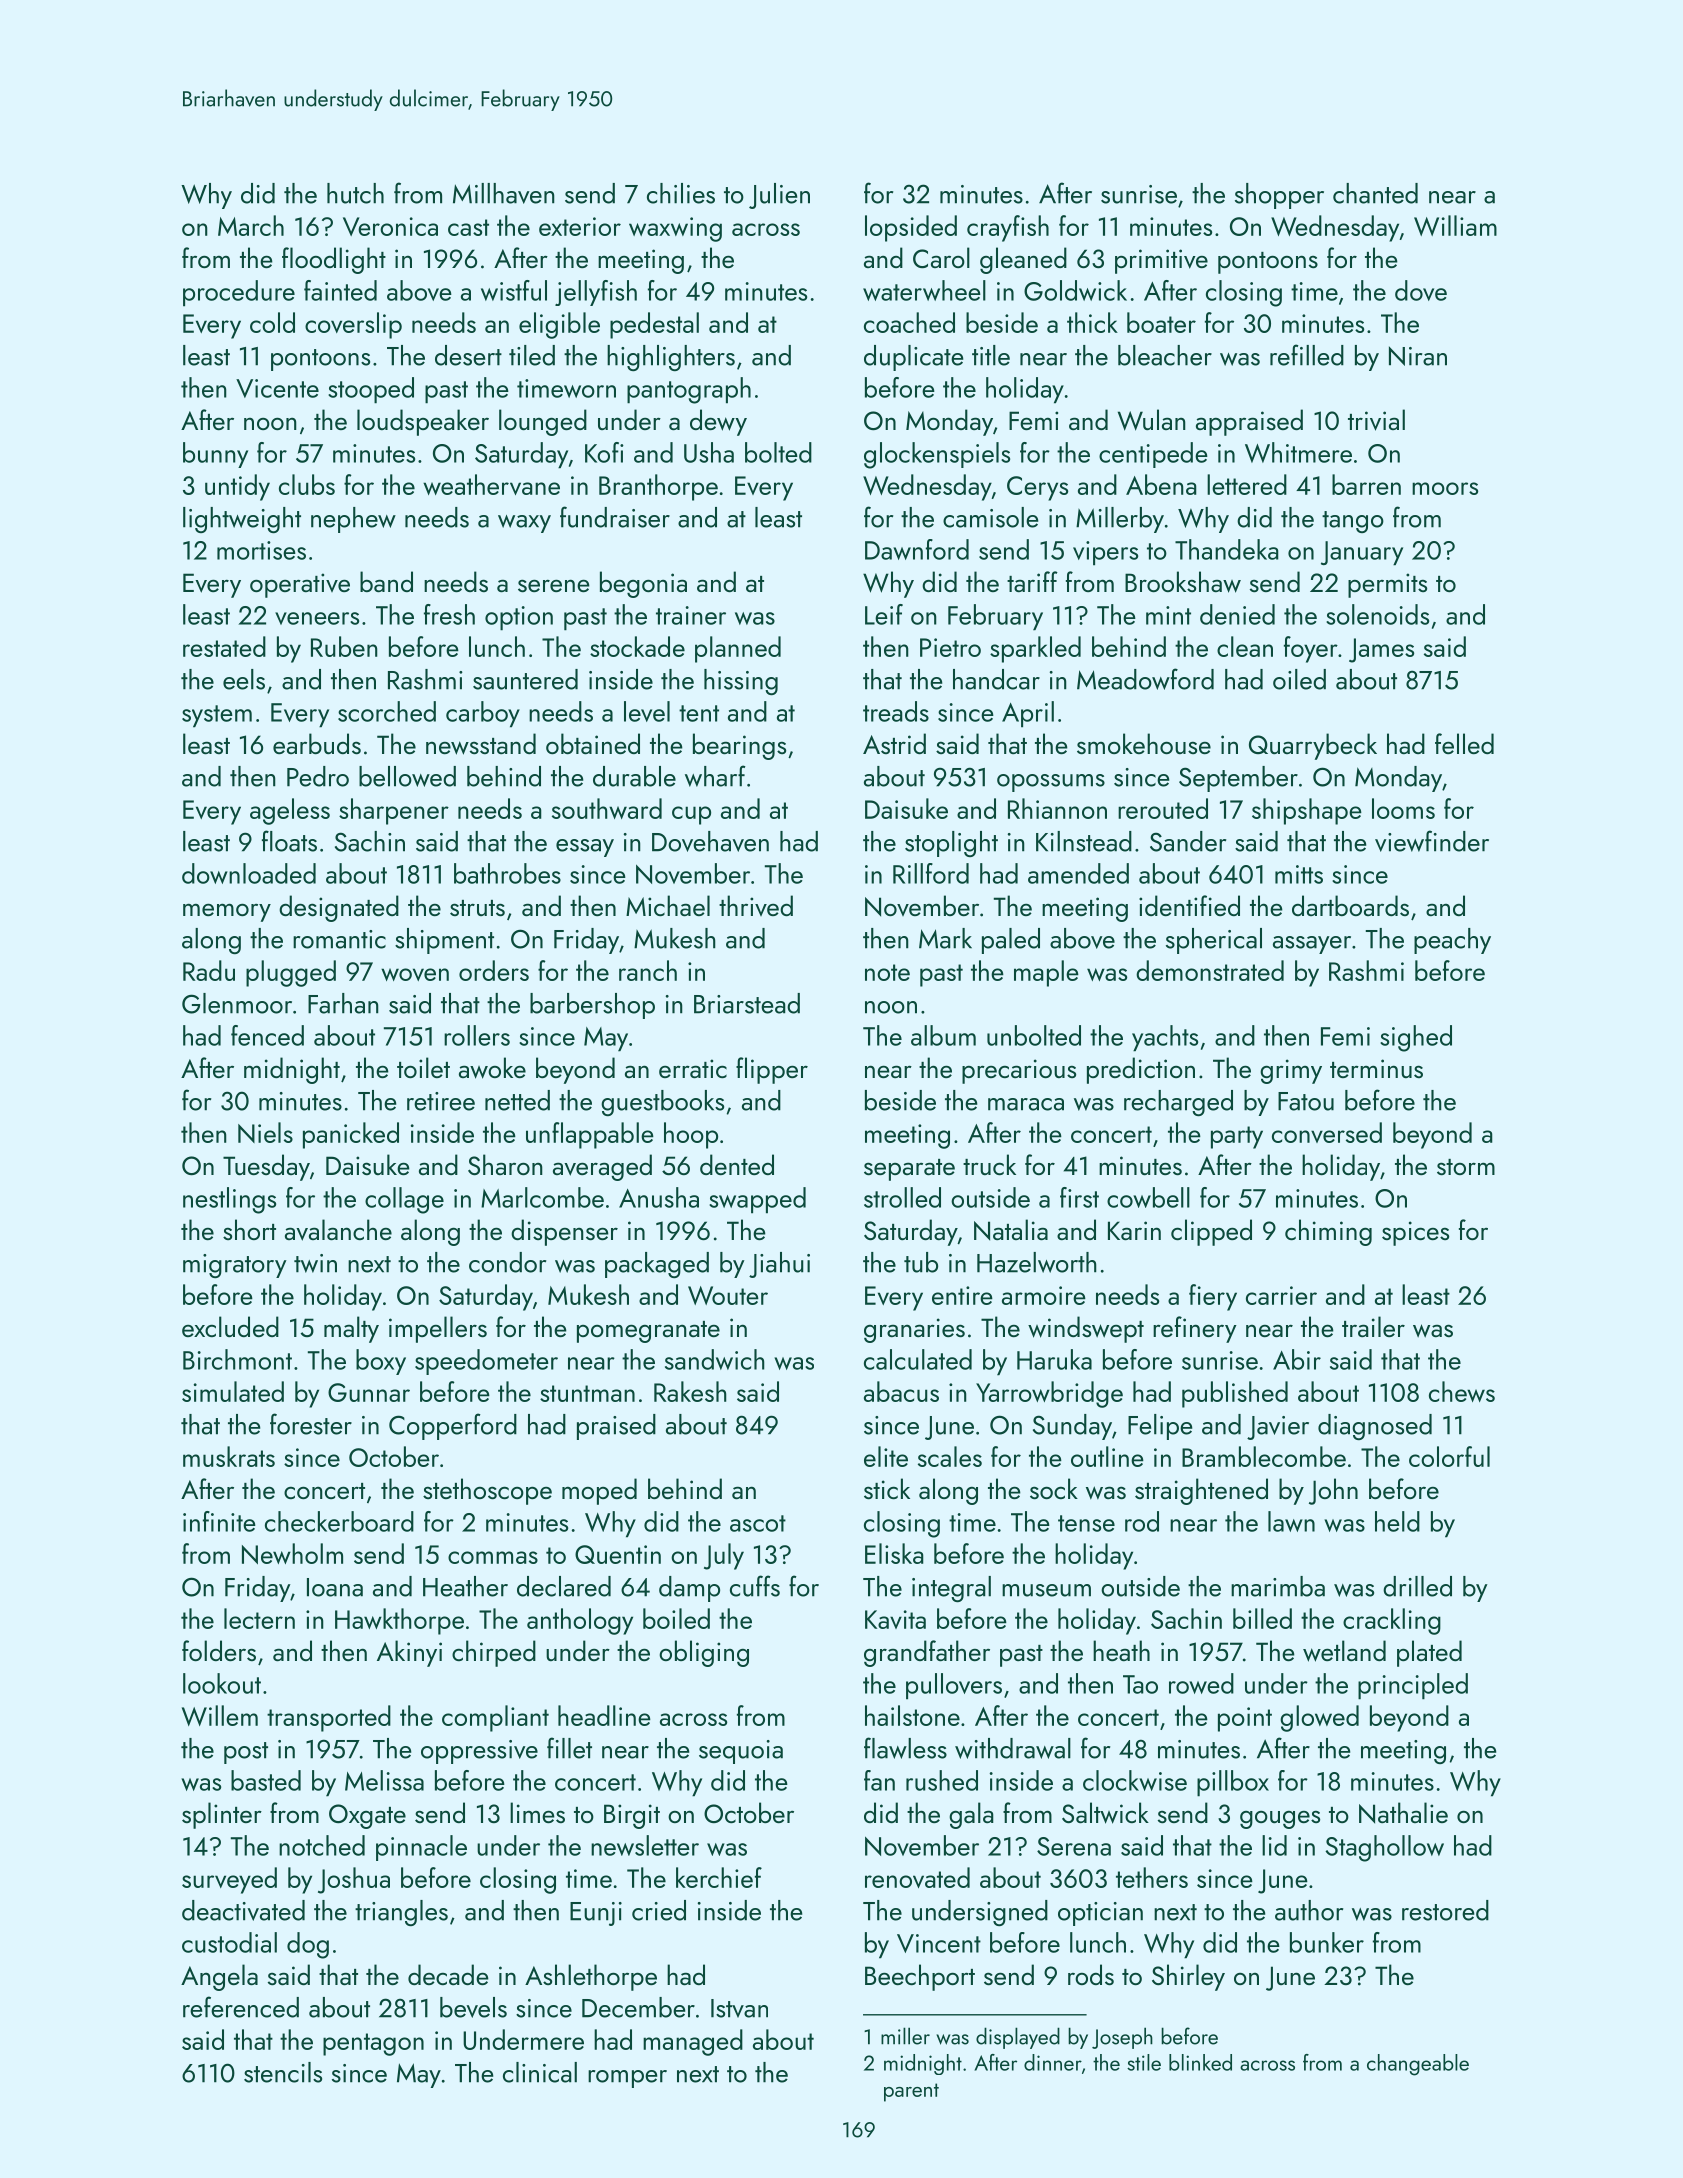 The width and height of the page is (1683, 2178). Describe the element at coordinates (779, 196) in the page. I see `Julien` at that location.
